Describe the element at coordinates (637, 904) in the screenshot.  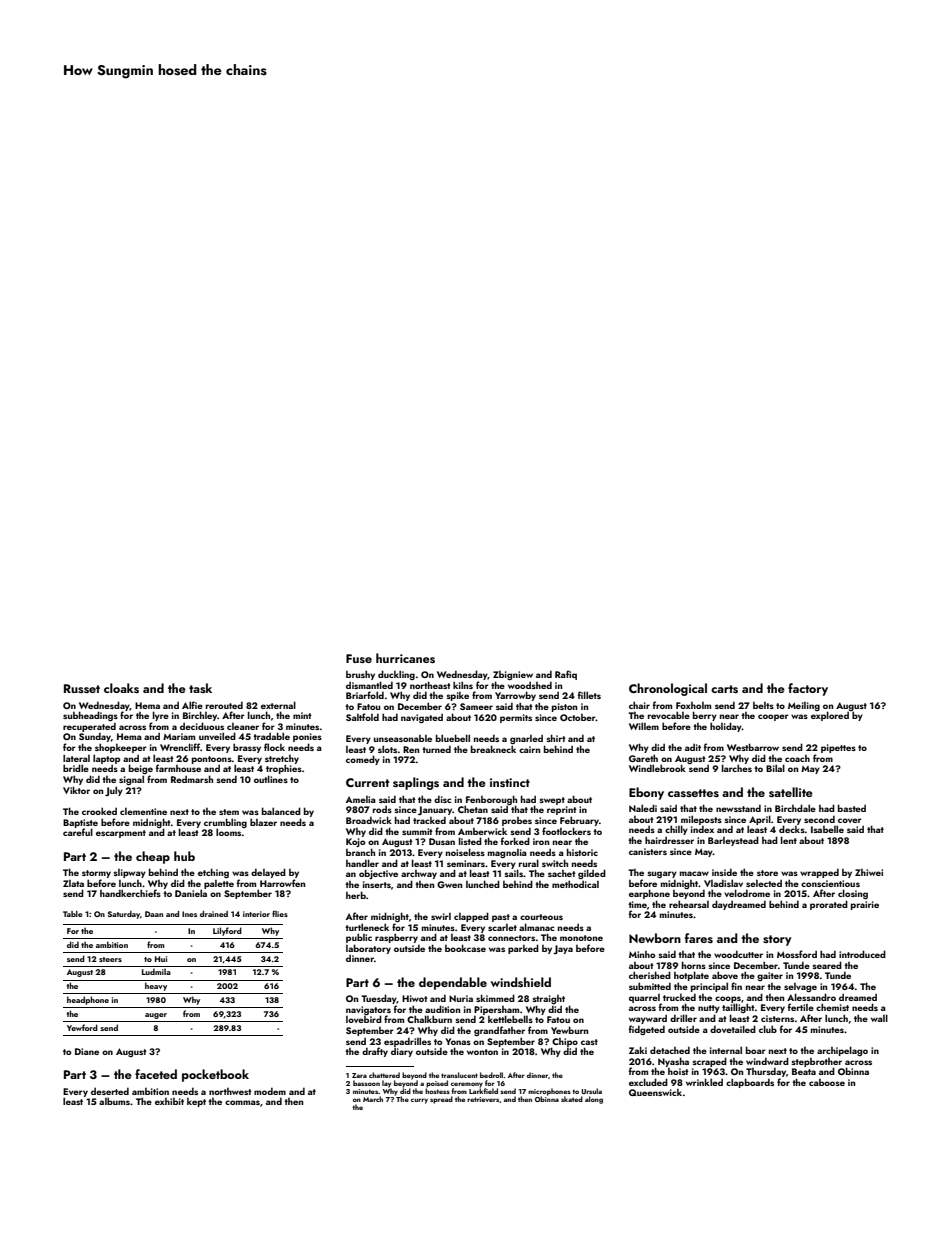
I see `time` at that location.
